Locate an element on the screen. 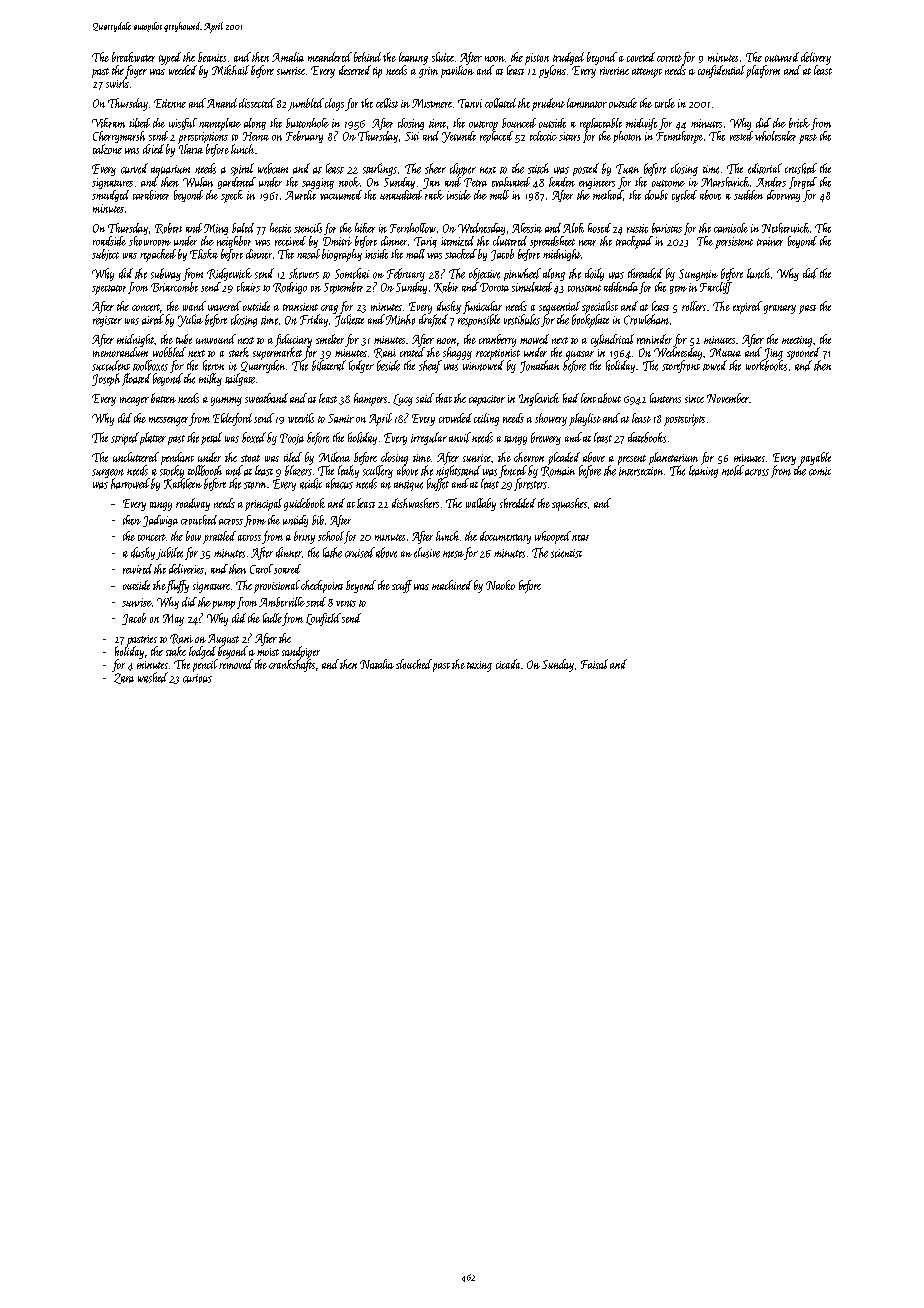 Image resolution: width=924 pixels, height=1308 pixels. scientist is located at coordinates (566, 553).
